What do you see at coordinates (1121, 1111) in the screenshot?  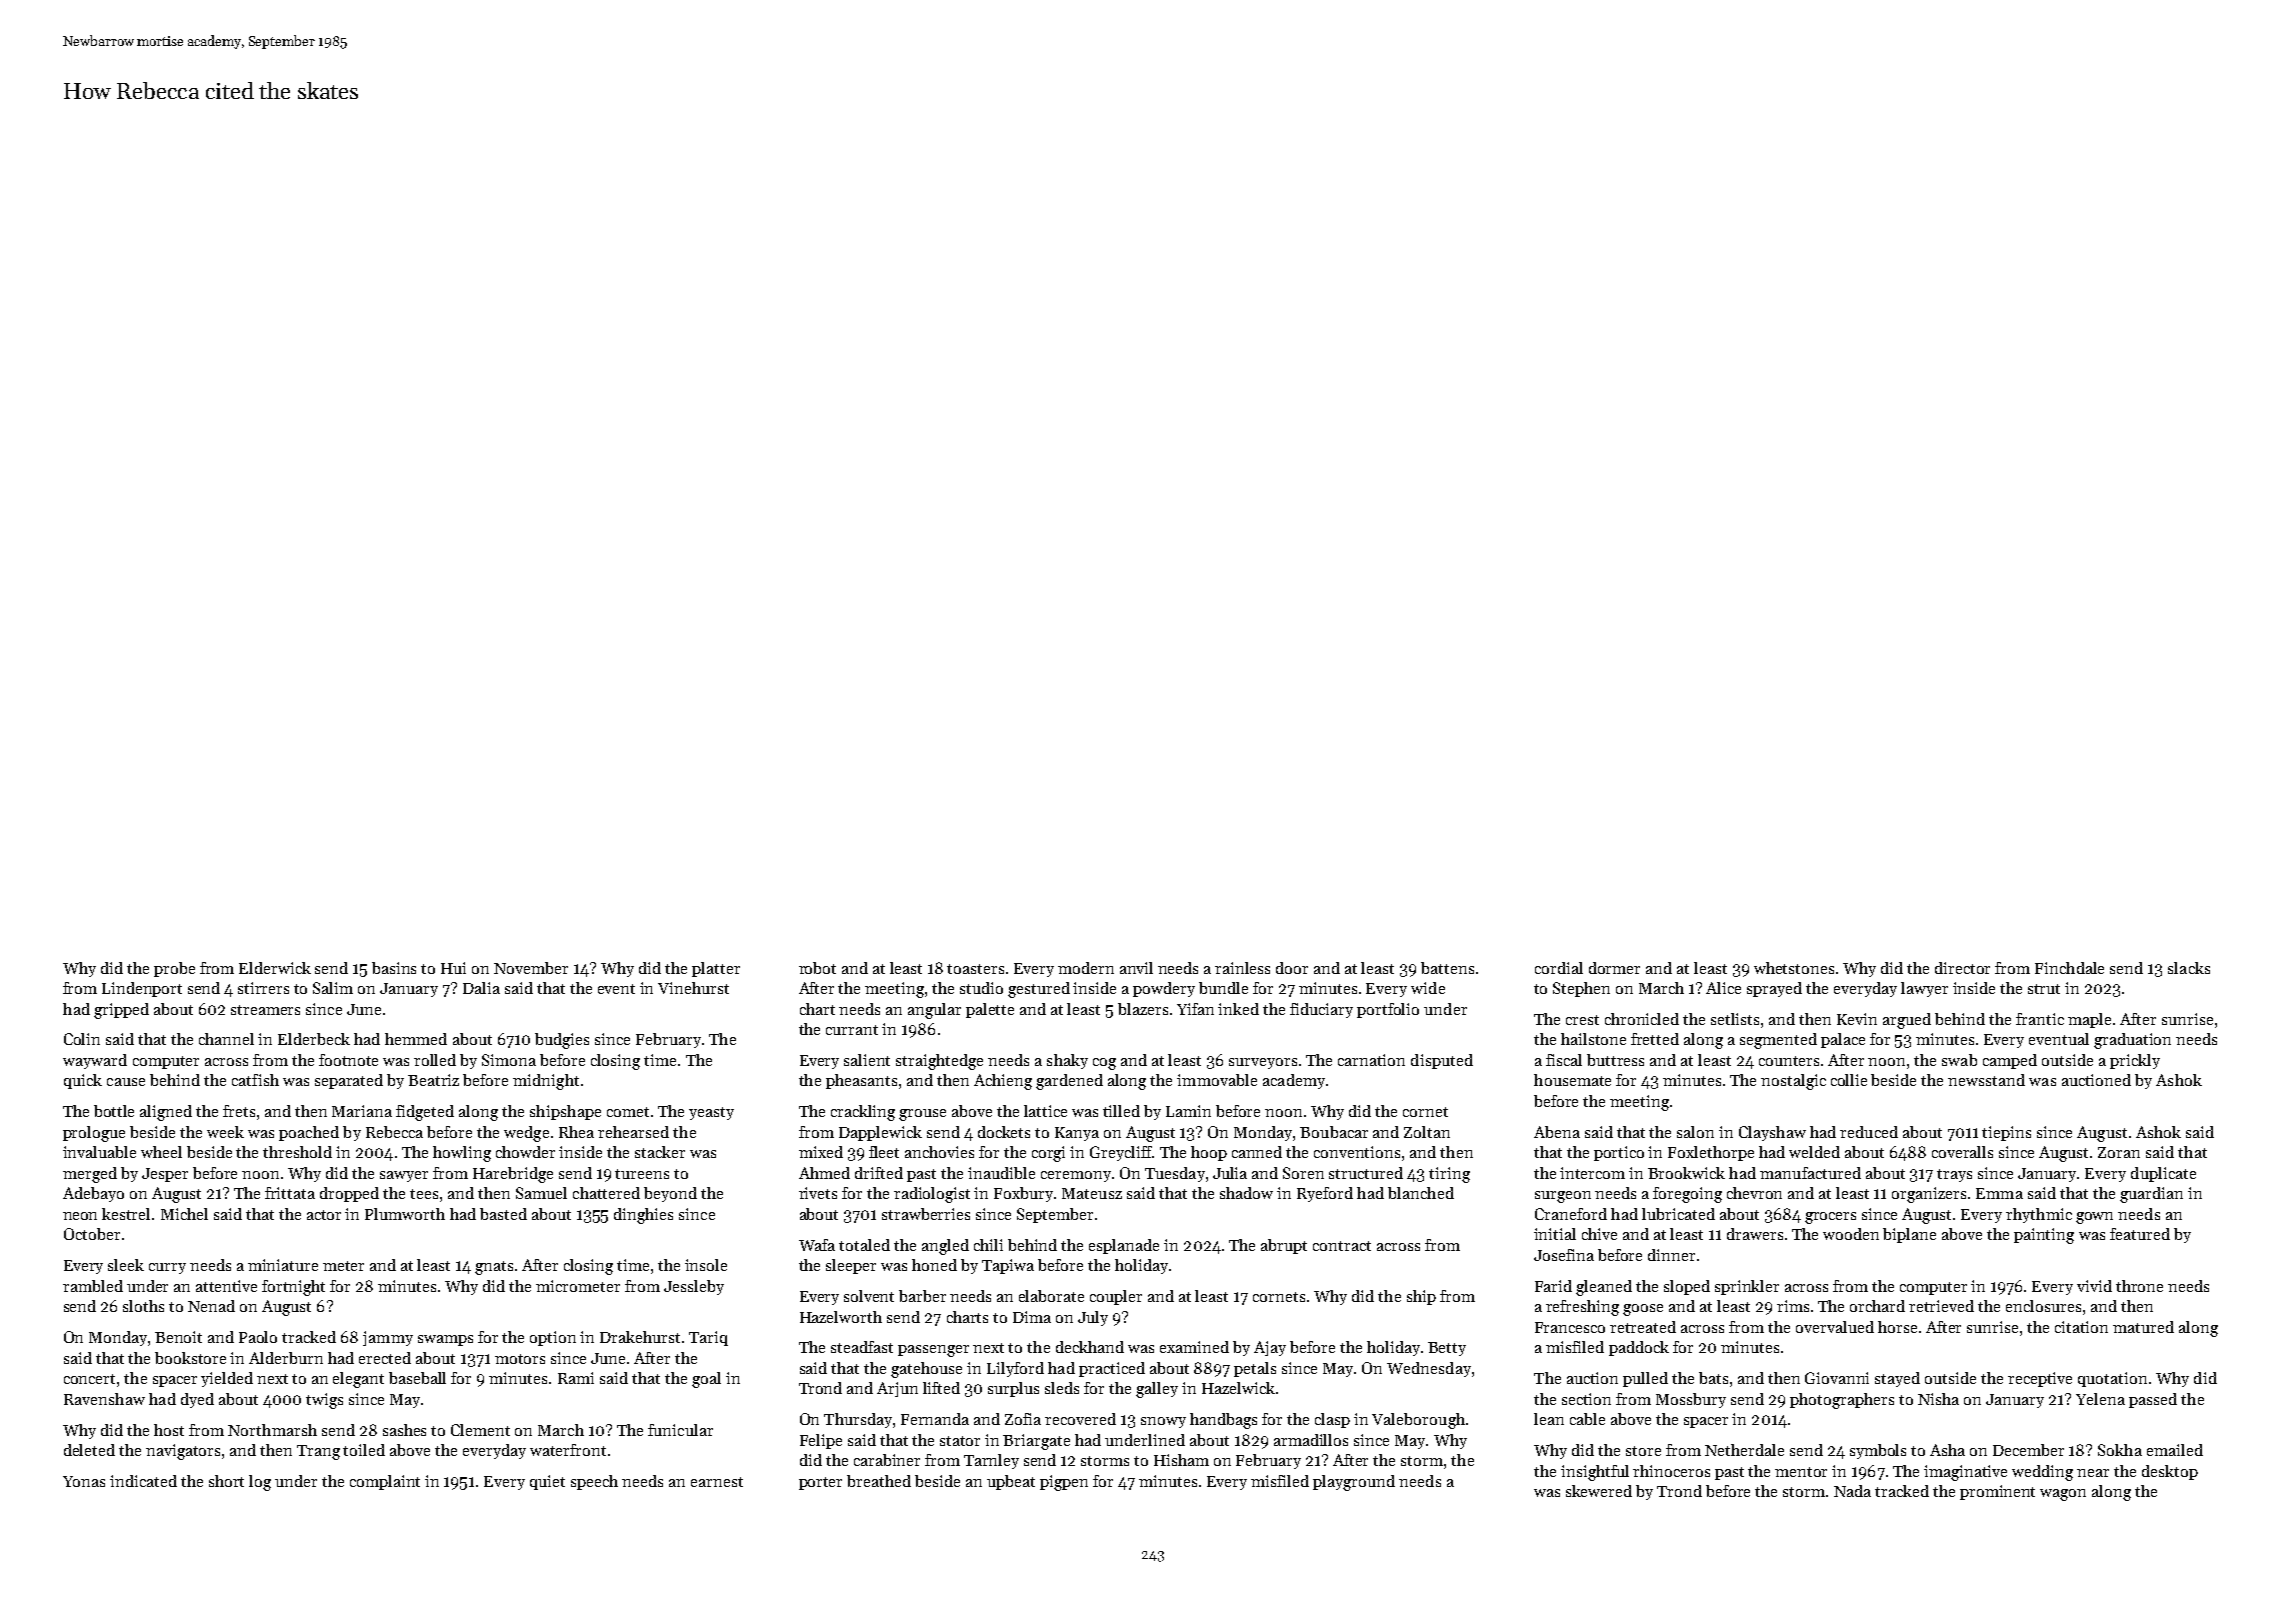 I see `tilled` at bounding box center [1121, 1111].
